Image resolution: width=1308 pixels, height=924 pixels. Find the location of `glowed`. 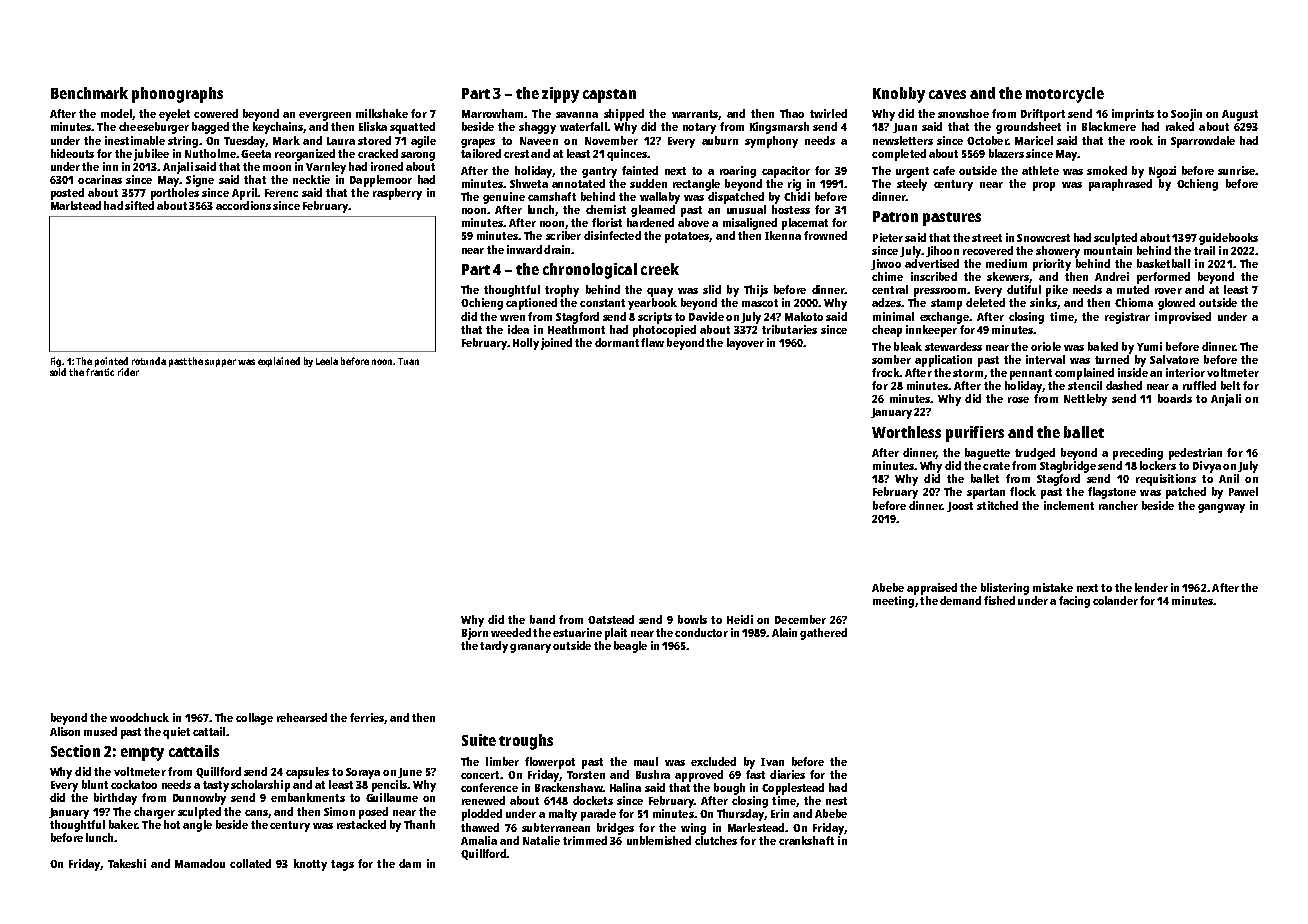

glowed is located at coordinates (1176, 304).
